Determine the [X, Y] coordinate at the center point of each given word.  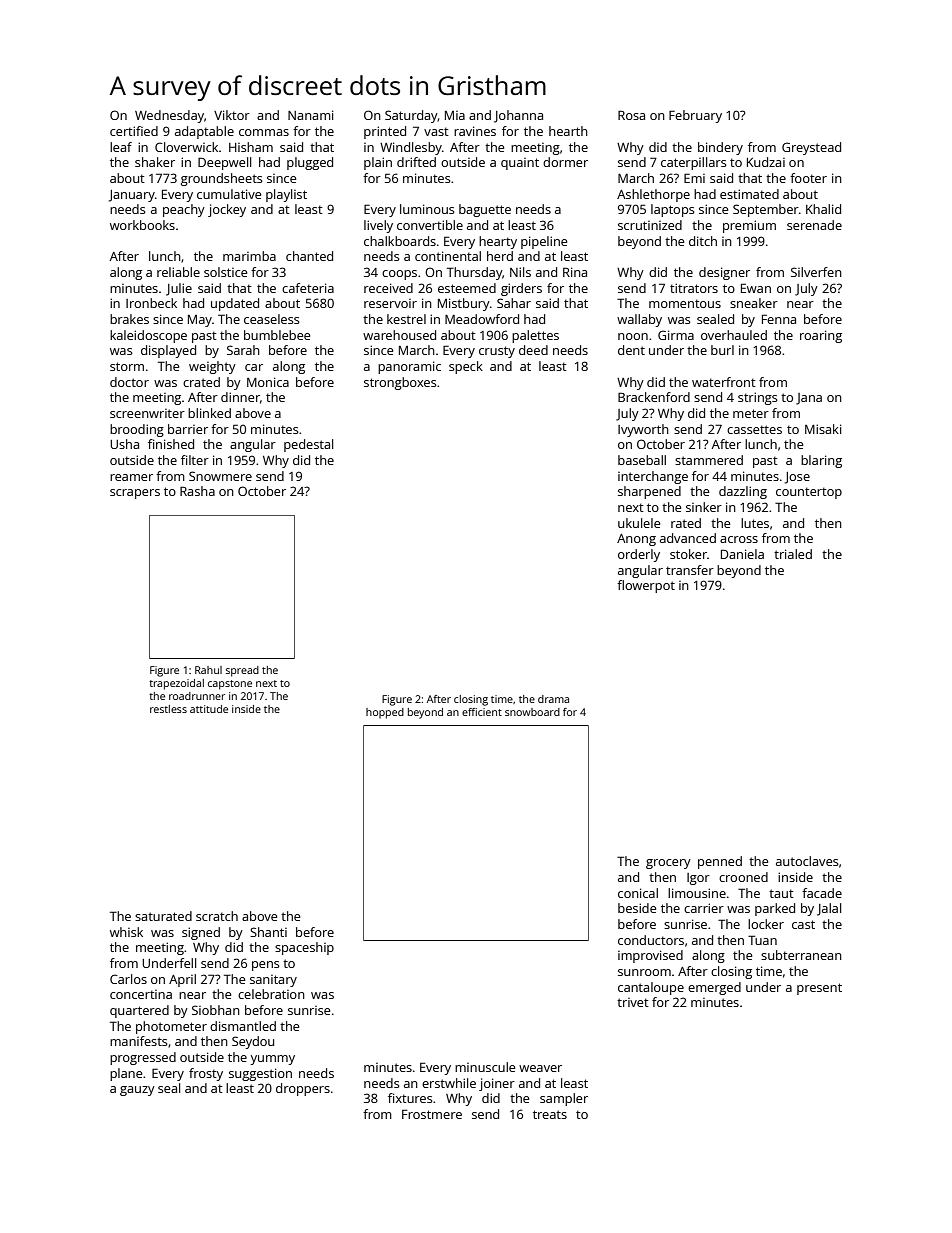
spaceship [304, 948]
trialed [793, 554]
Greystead [811, 148]
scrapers [135, 494]
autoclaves [807, 861]
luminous [427, 209]
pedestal [308, 445]
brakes [129, 319]
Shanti [268, 932]
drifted [416, 162]
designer [724, 273]
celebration [271, 994]
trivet [633, 1002]
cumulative [229, 194]
